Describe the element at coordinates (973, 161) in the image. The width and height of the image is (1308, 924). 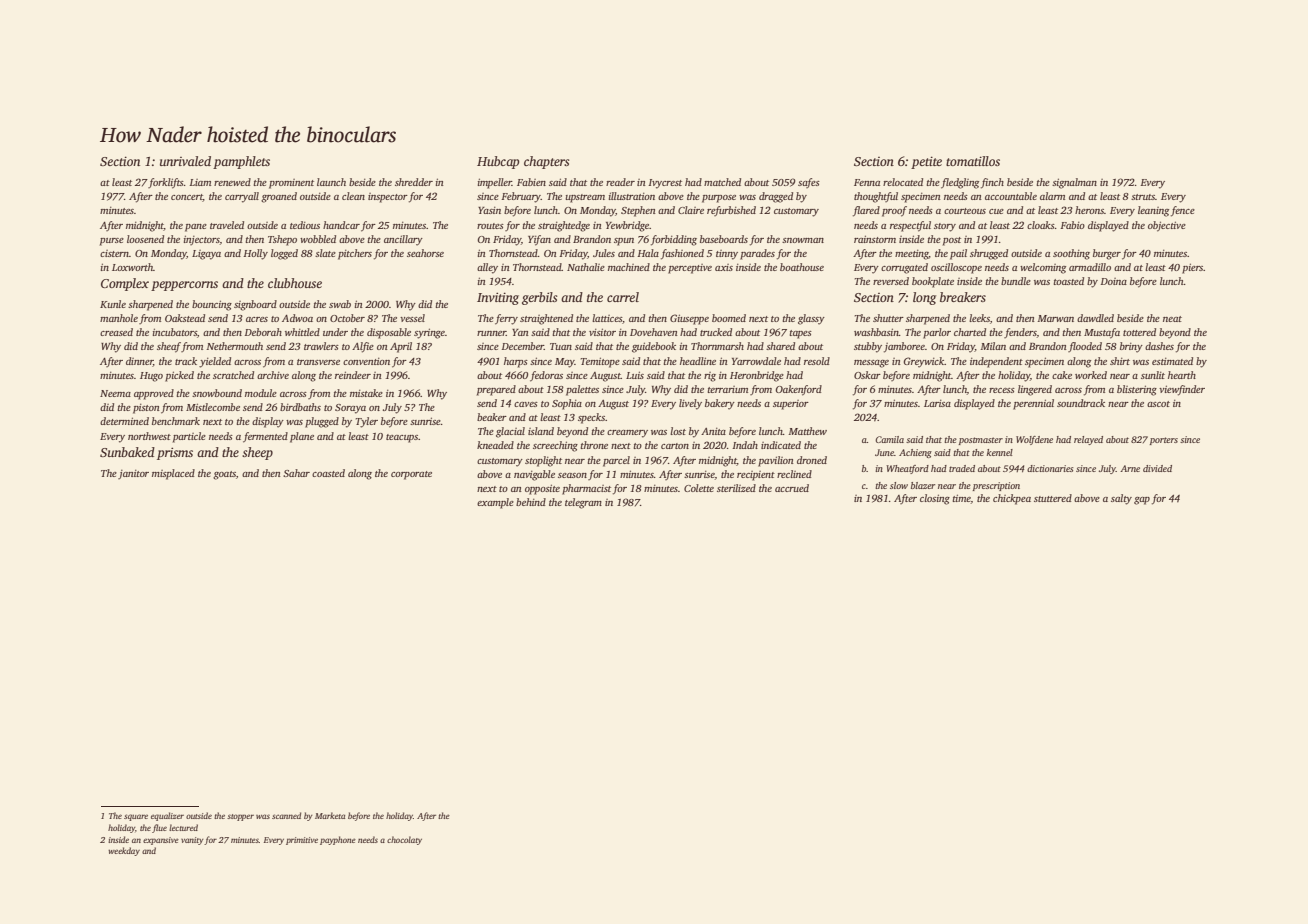
I see `tomatillos` at that location.
